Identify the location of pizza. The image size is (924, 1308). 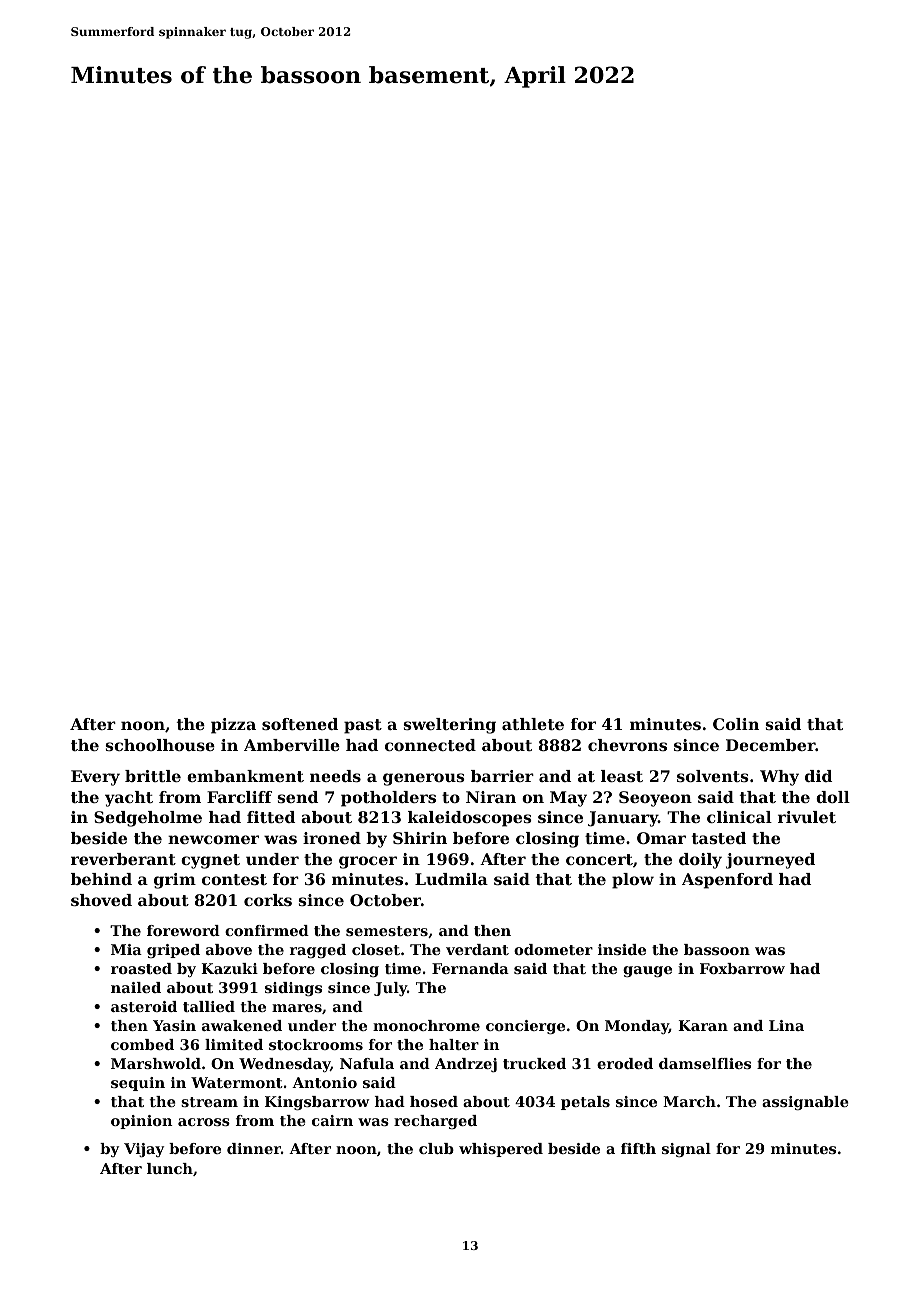
(233, 726).
